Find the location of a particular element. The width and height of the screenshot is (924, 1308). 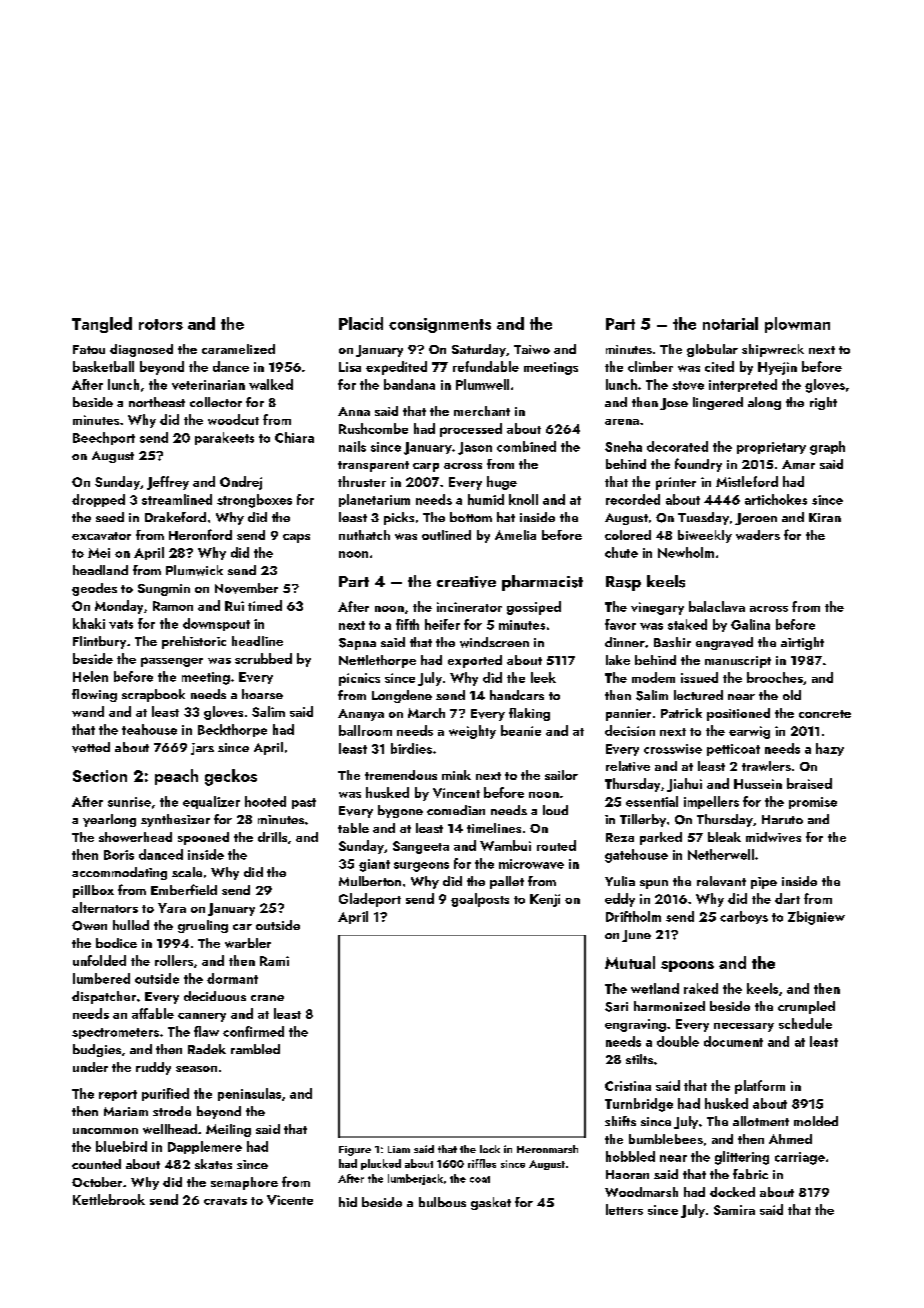

dormant is located at coordinates (232, 978).
